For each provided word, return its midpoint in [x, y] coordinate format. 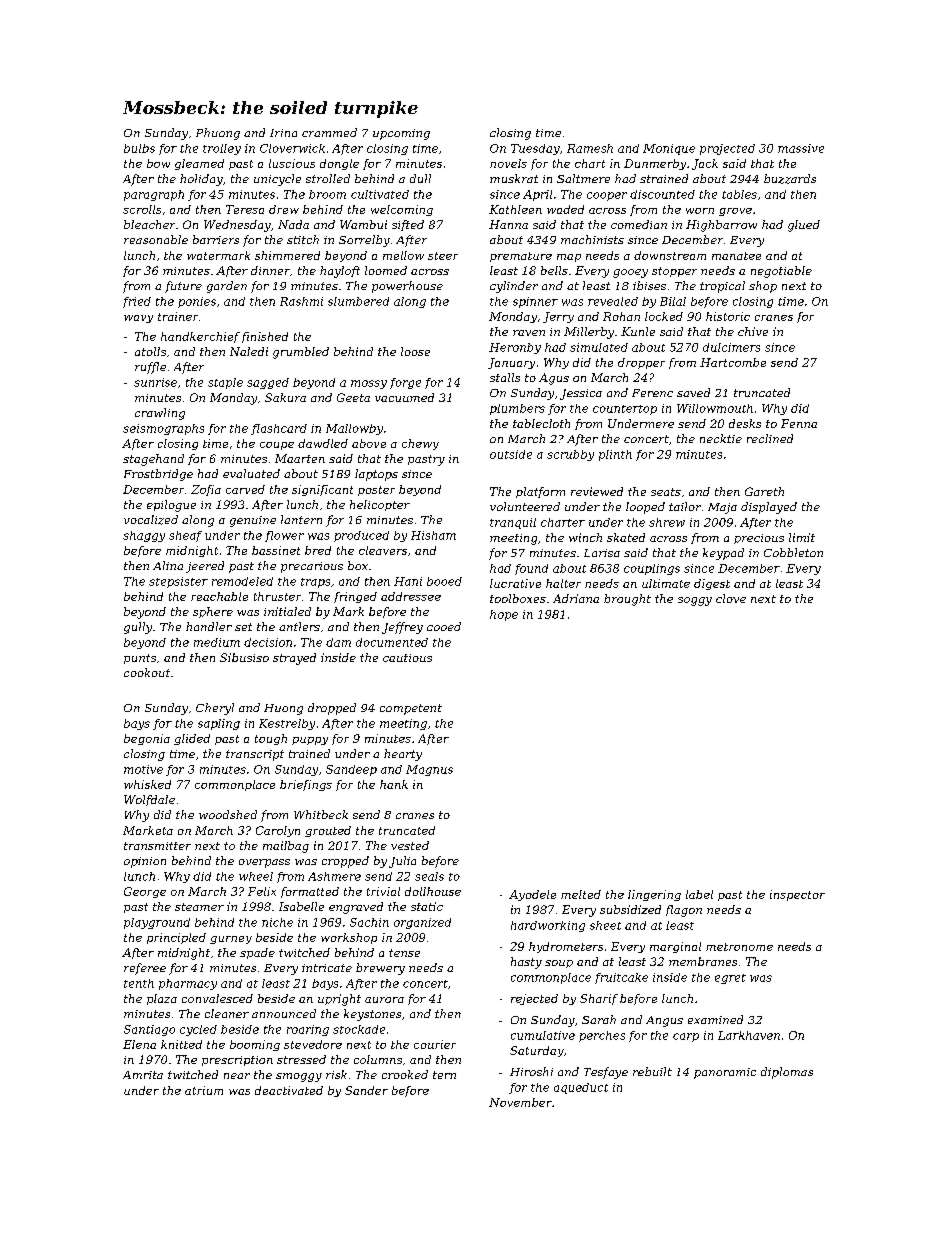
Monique [669, 149]
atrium [204, 1090]
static [427, 906]
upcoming [401, 134]
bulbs [139, 148]
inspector [797, 895]
